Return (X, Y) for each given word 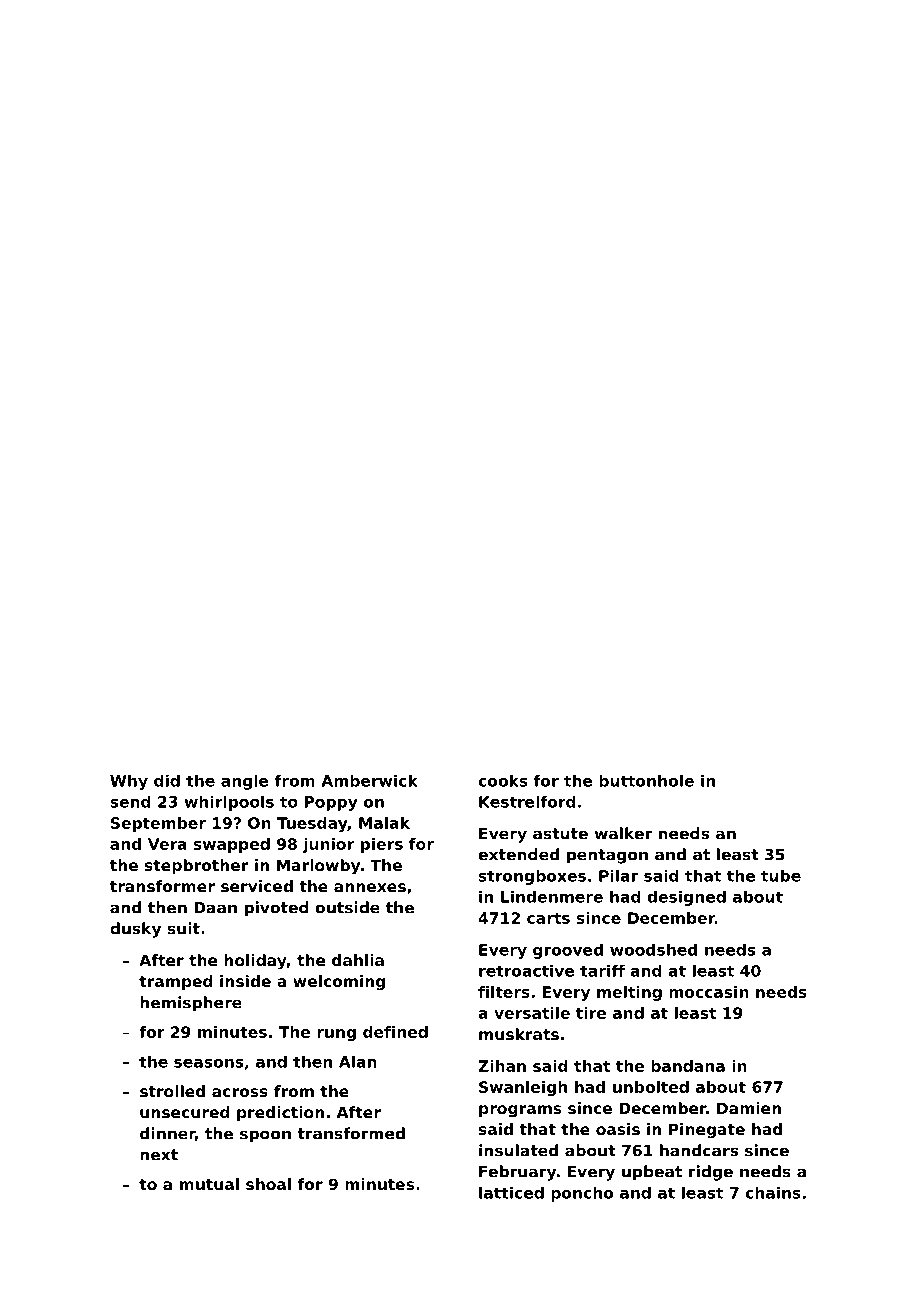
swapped (232, 845)
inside (245, 981)
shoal (268, 1184)
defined (395, 1032)
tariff (602, 971)
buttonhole (646, 780)
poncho (582, 1194)
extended (518, 854)
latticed (511, 1192)
